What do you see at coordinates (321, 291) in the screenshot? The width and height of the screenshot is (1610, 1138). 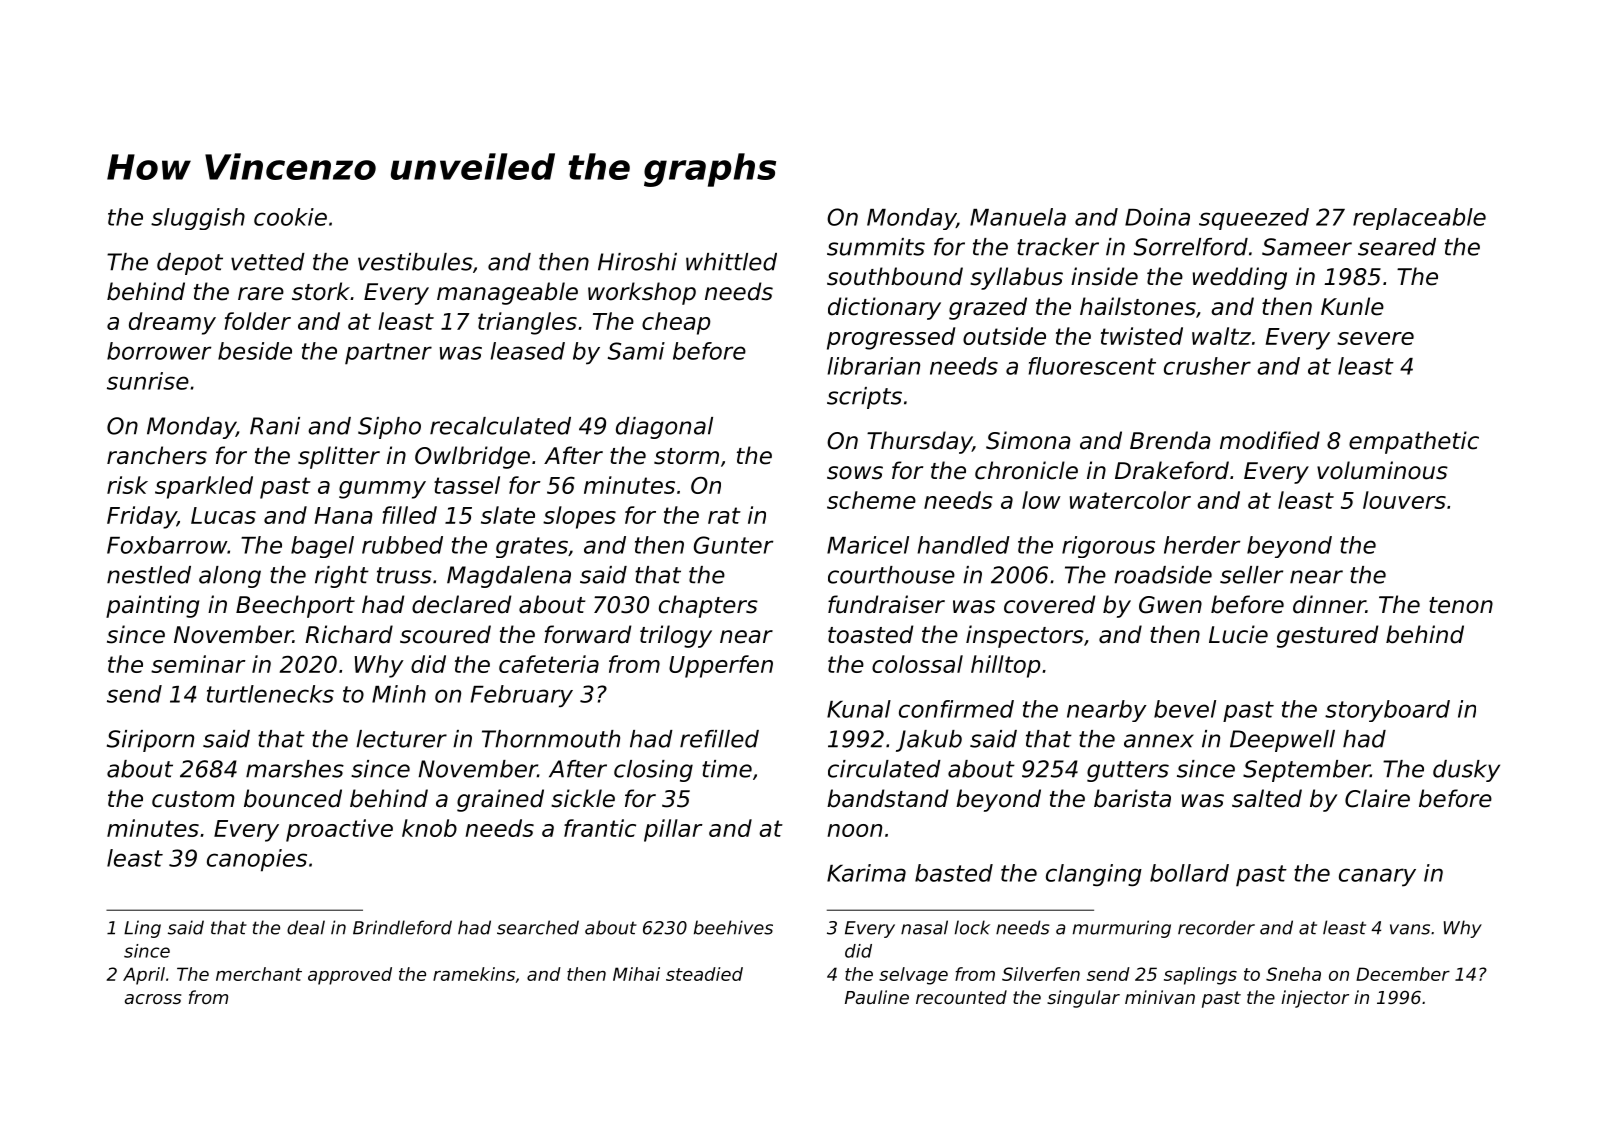 I see `stork` at bounding box center [321, 291].
